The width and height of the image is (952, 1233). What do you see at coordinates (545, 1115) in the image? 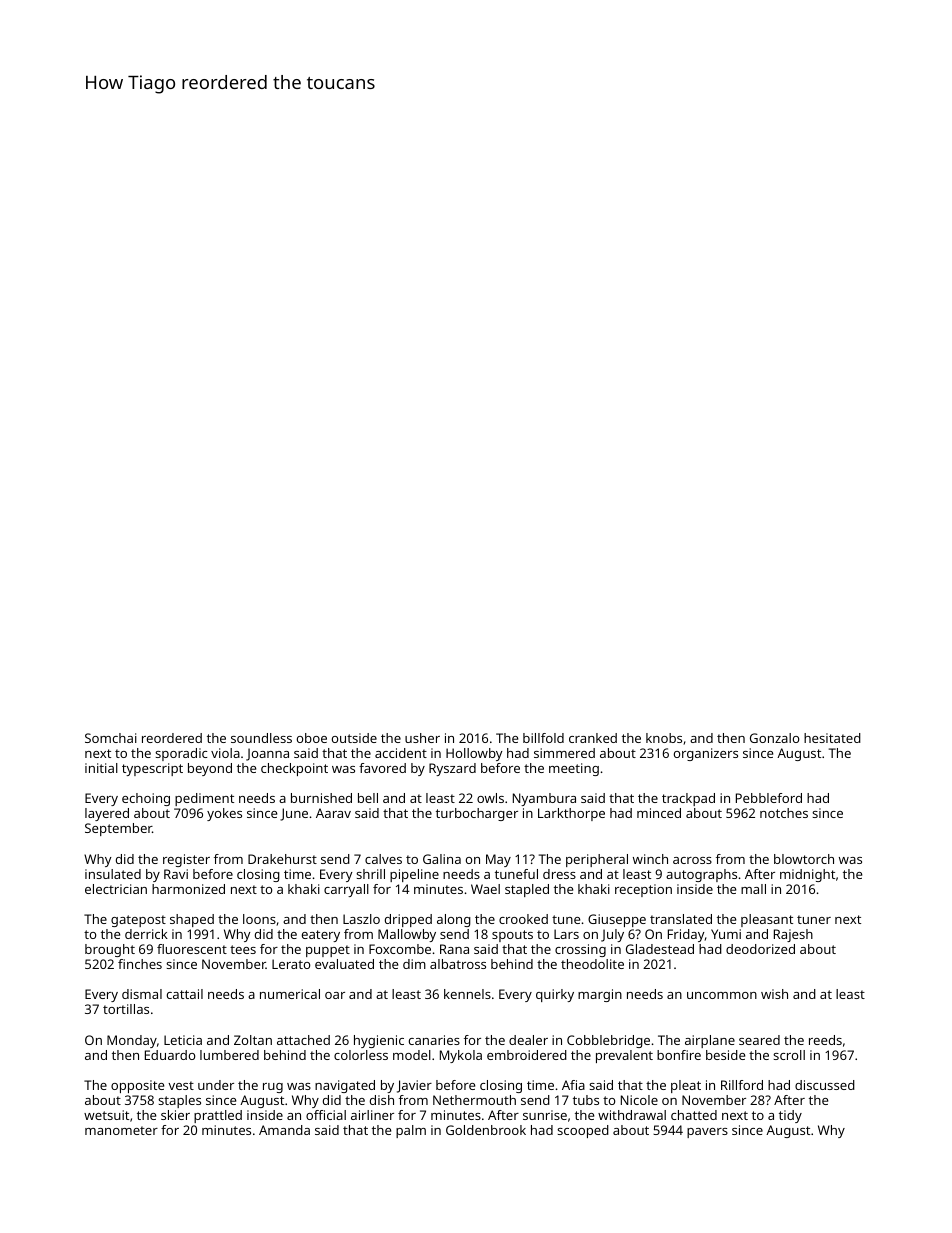
I see `sunrise` at bounding box center [545, 1115].
